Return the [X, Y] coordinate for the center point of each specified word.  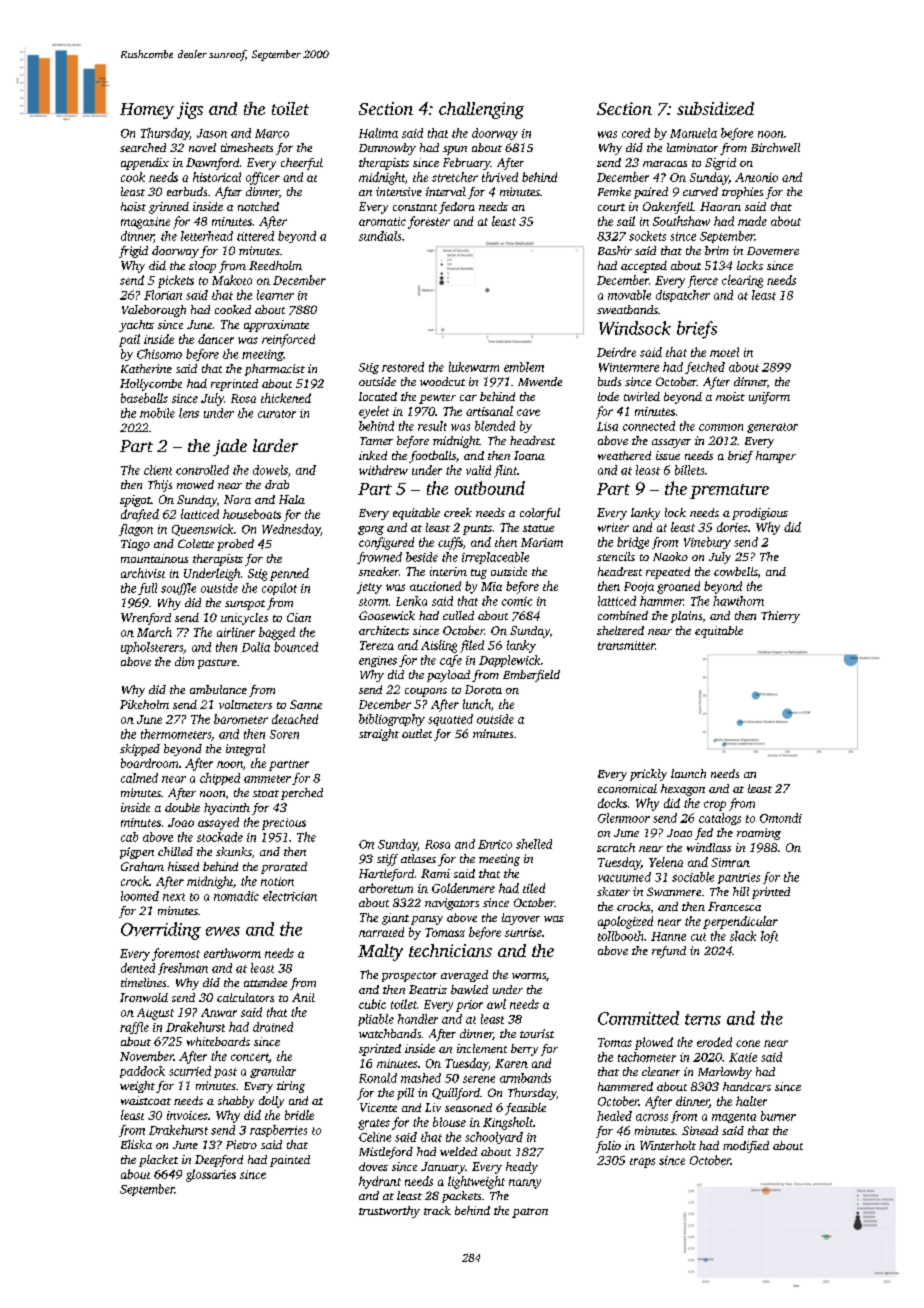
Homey [147, 111]
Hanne [668, 936]
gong [371, 530]
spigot [135, 501]
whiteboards [218, 1041]
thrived [500, 177]
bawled [469, 989]
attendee [265, 982]
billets [689, 470]
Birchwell [775, 147]
